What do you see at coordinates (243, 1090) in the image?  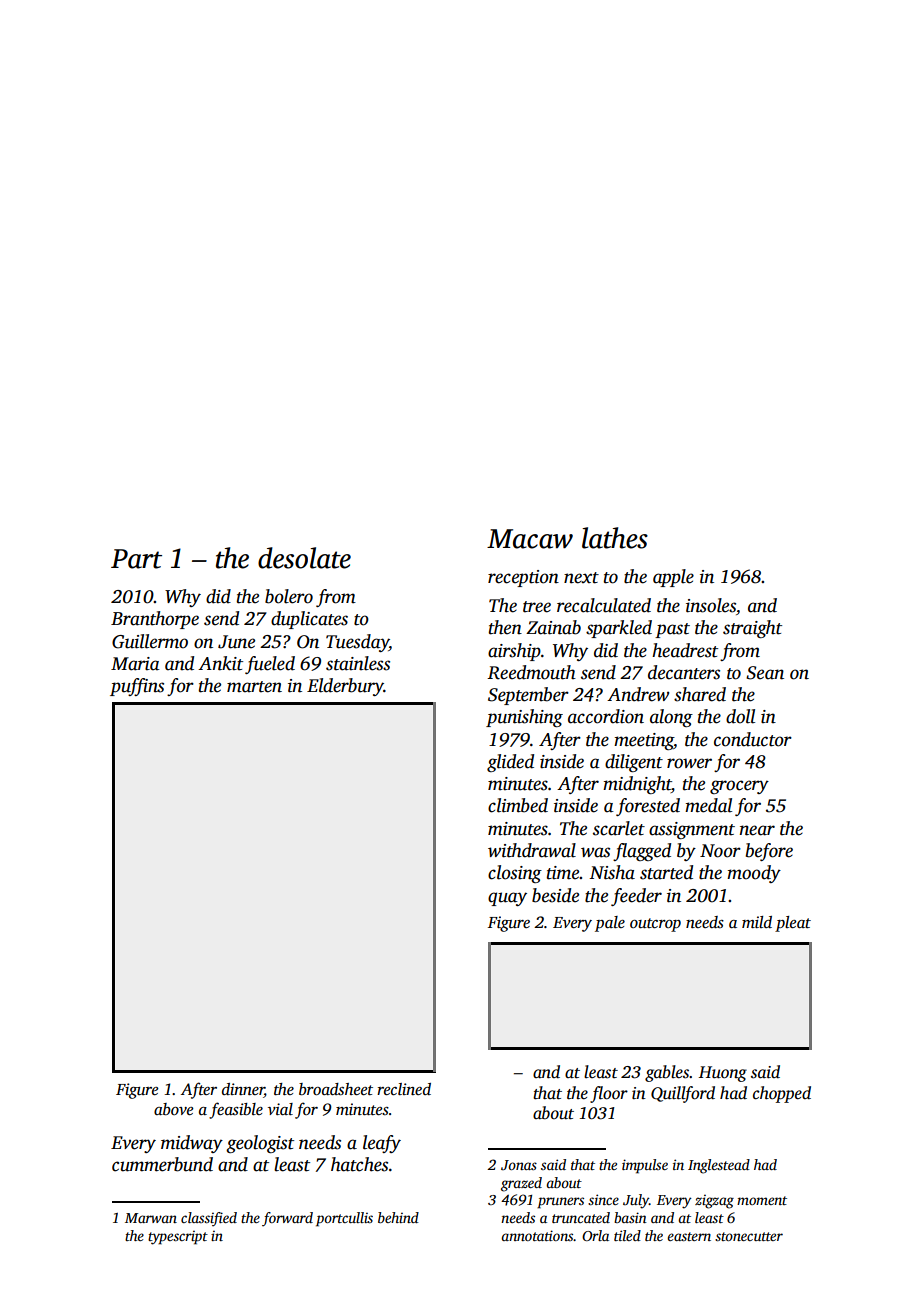 I see `dinner` at bounding box center [243, 1090].
